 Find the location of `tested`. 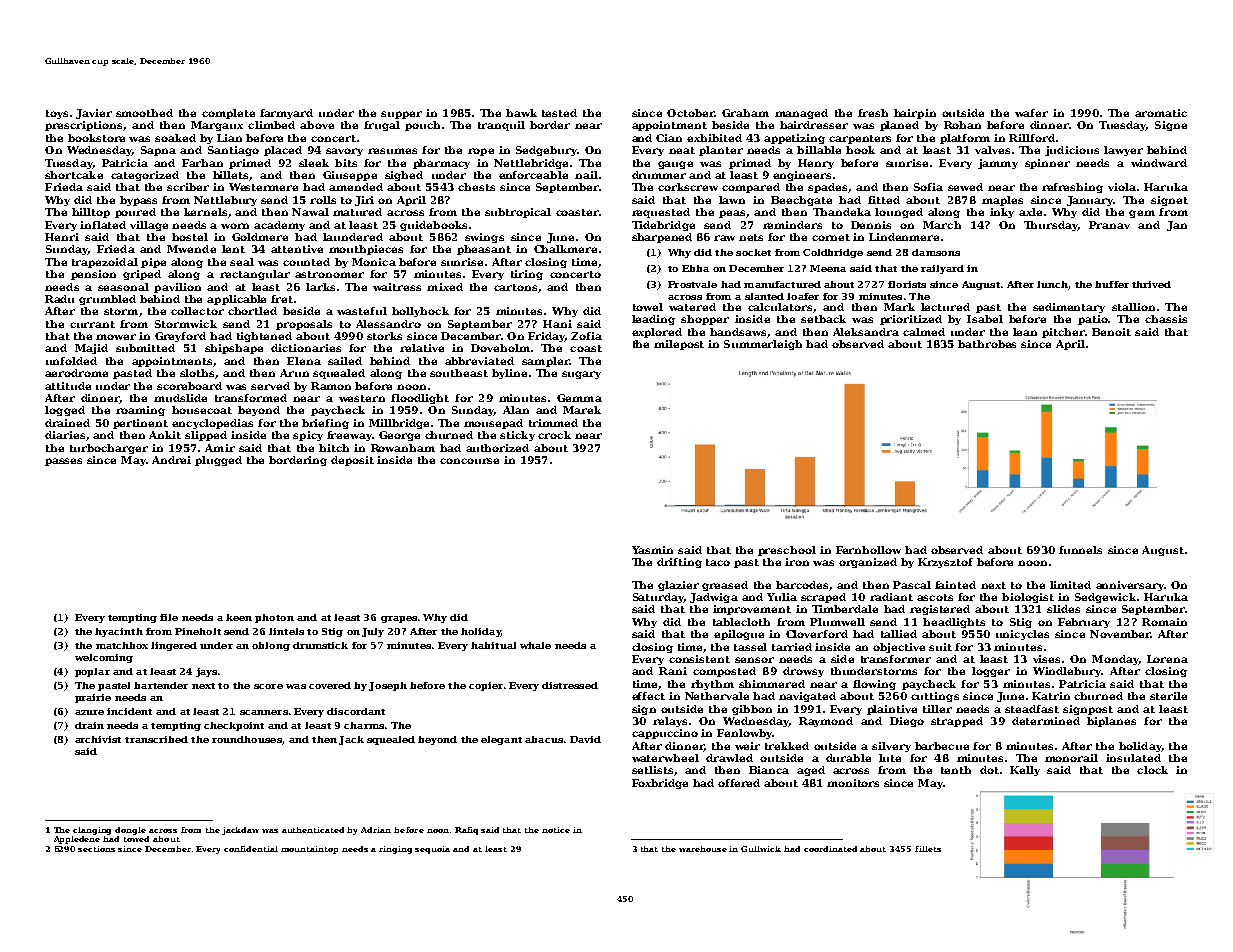

tested is located at coordinates (559, 113).
